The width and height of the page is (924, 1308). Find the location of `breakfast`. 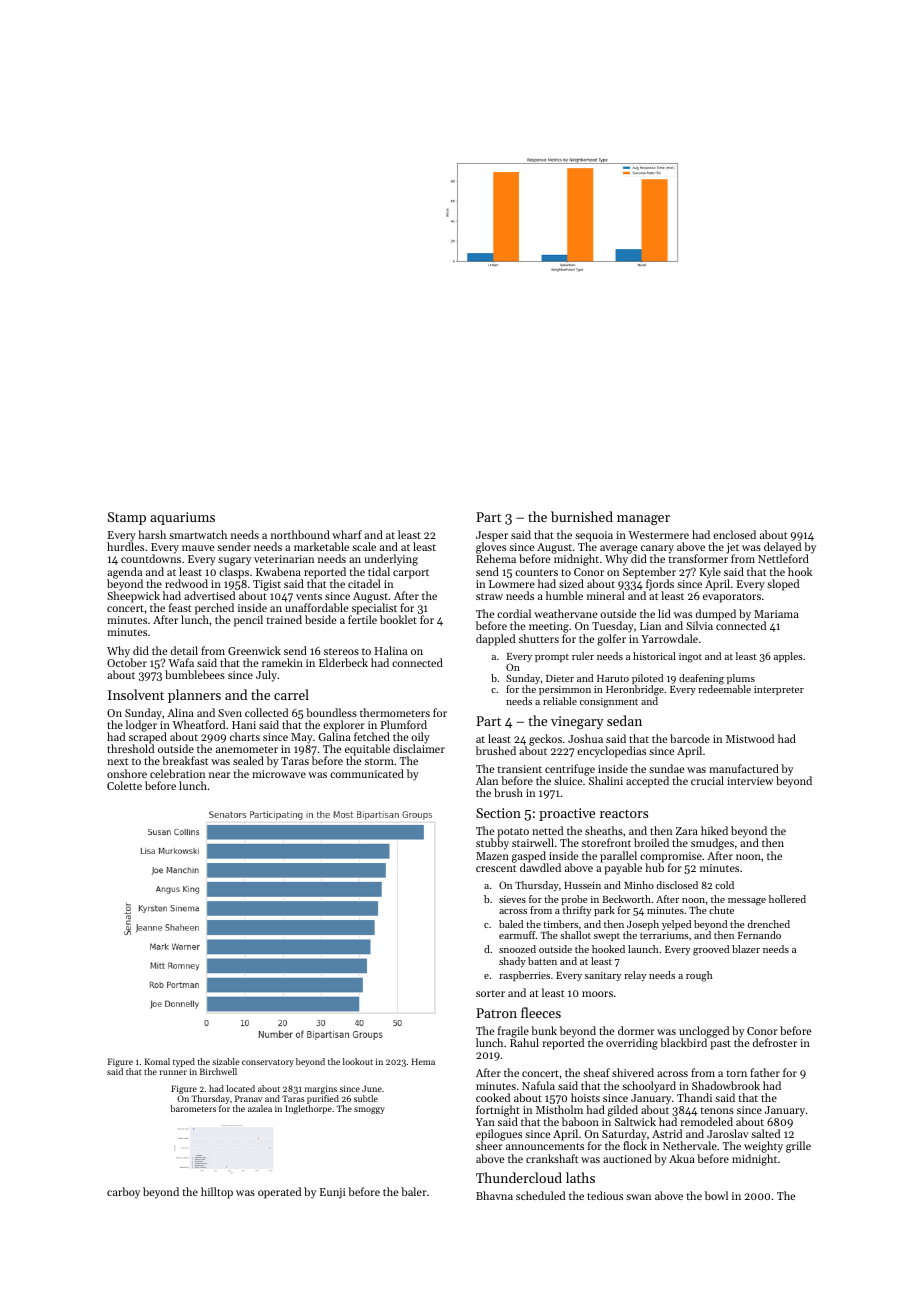

breakfast is located at coordinates (185, 760).
